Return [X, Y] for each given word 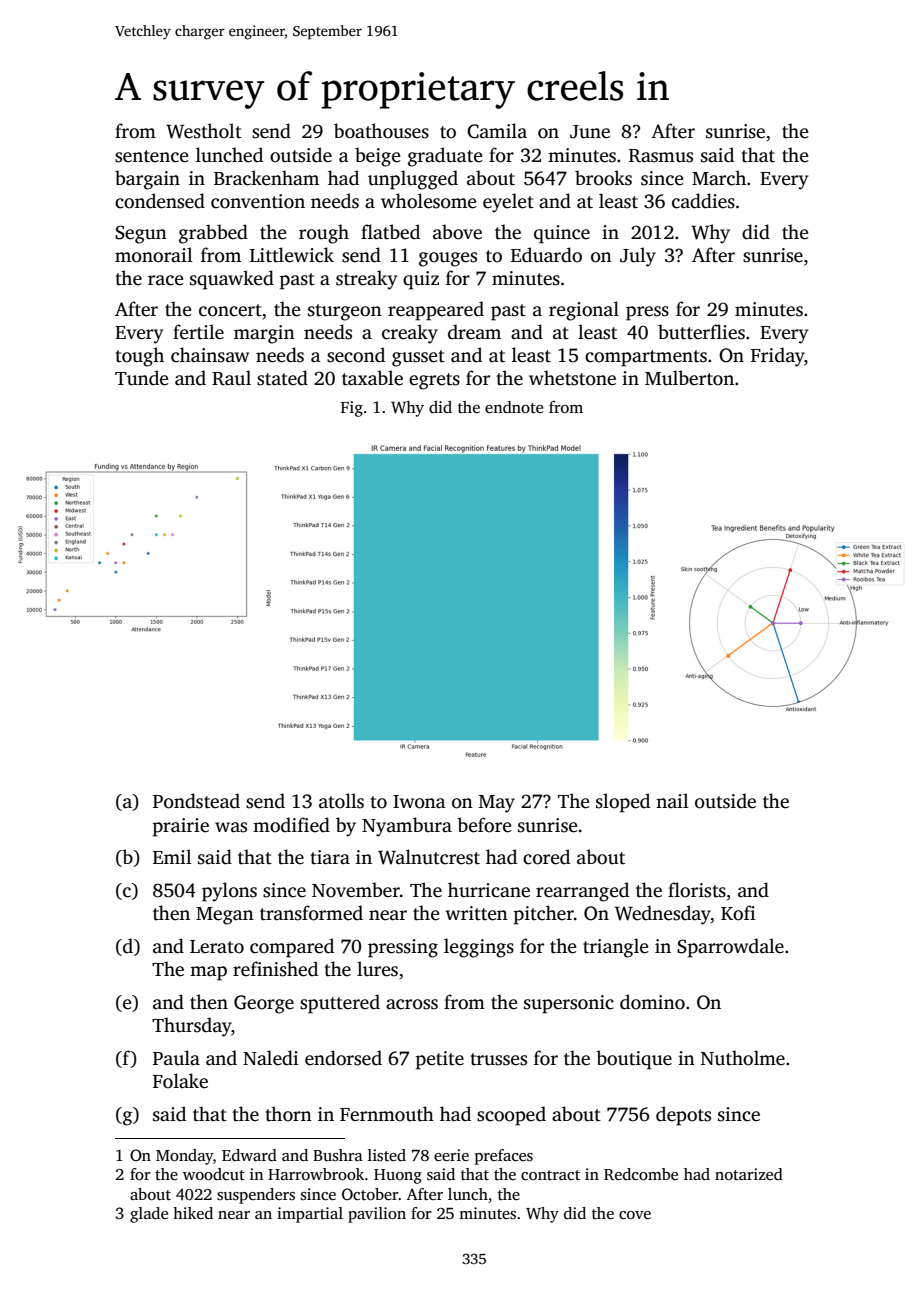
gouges [448, 259]
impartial [310, 1215]
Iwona [419, 802]
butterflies [701, 332]
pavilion [377, 1215]
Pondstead [196, 801]
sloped [623, 803]
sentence [152, 156]
